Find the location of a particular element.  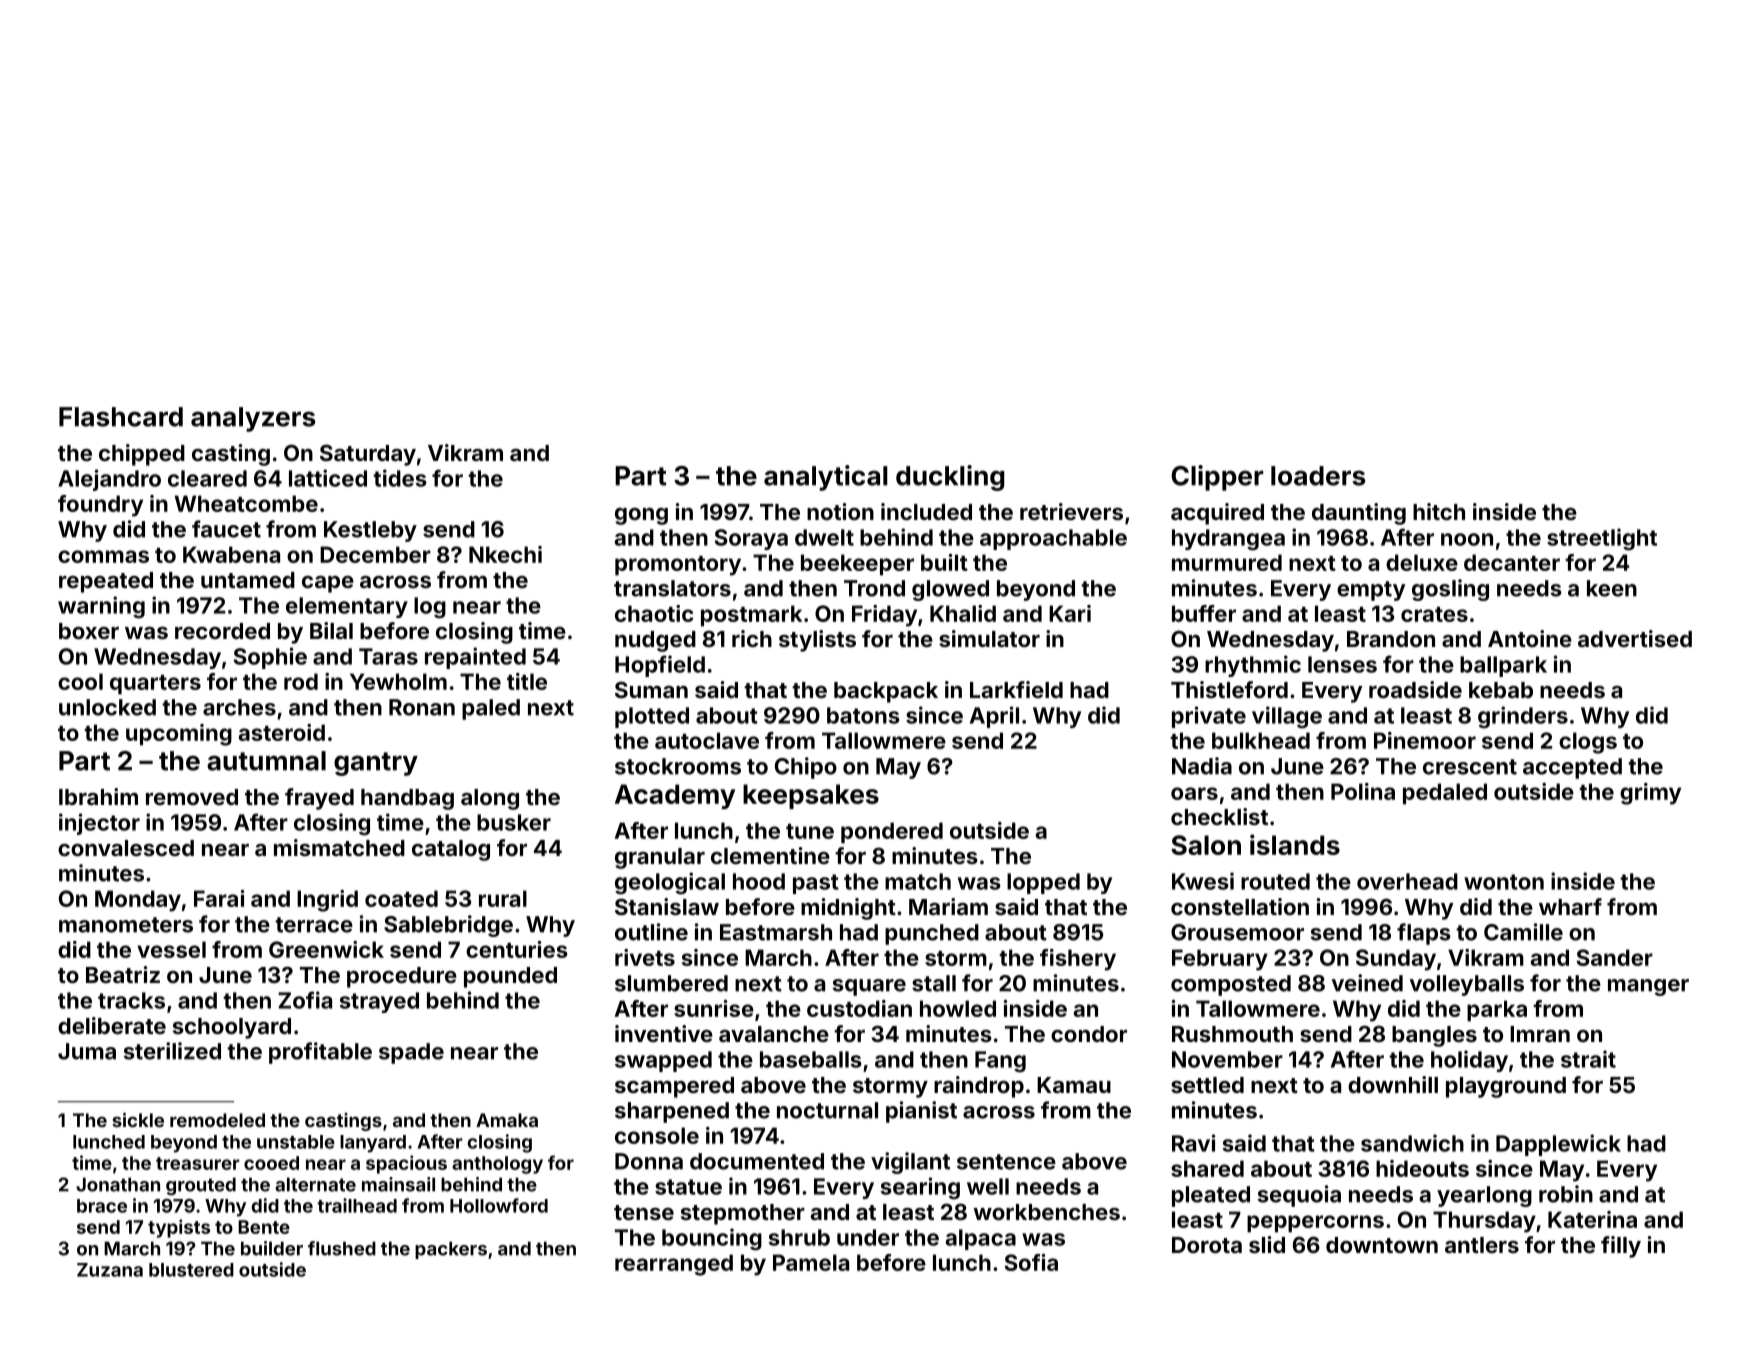

Ravi is located at coordinates (1193, 1143).
